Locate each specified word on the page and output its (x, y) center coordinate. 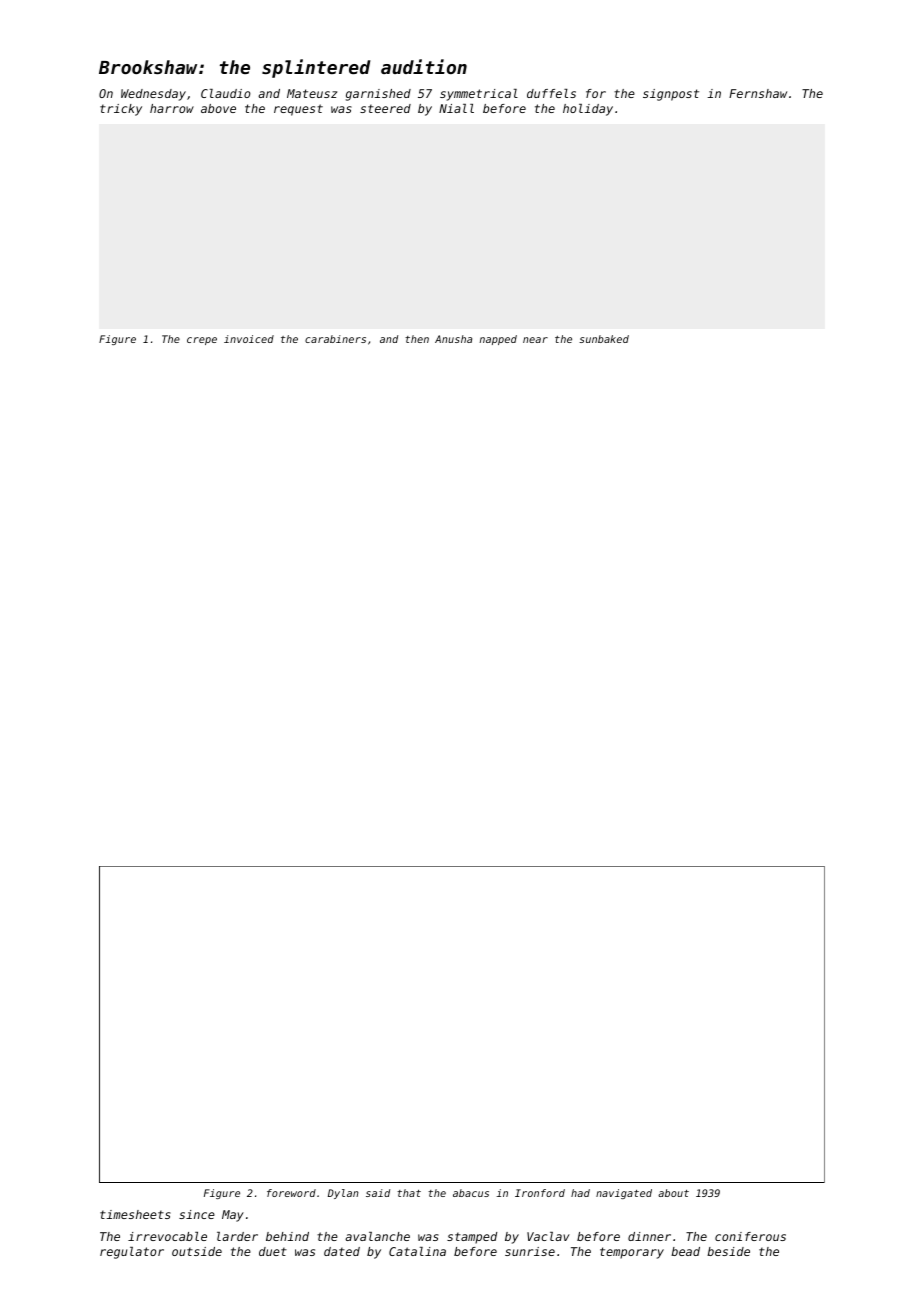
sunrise (530, 1251)
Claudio (226, 93)
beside (728, 1251)
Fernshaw (758, 93)
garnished (378, 95)
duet (273, 1251)
